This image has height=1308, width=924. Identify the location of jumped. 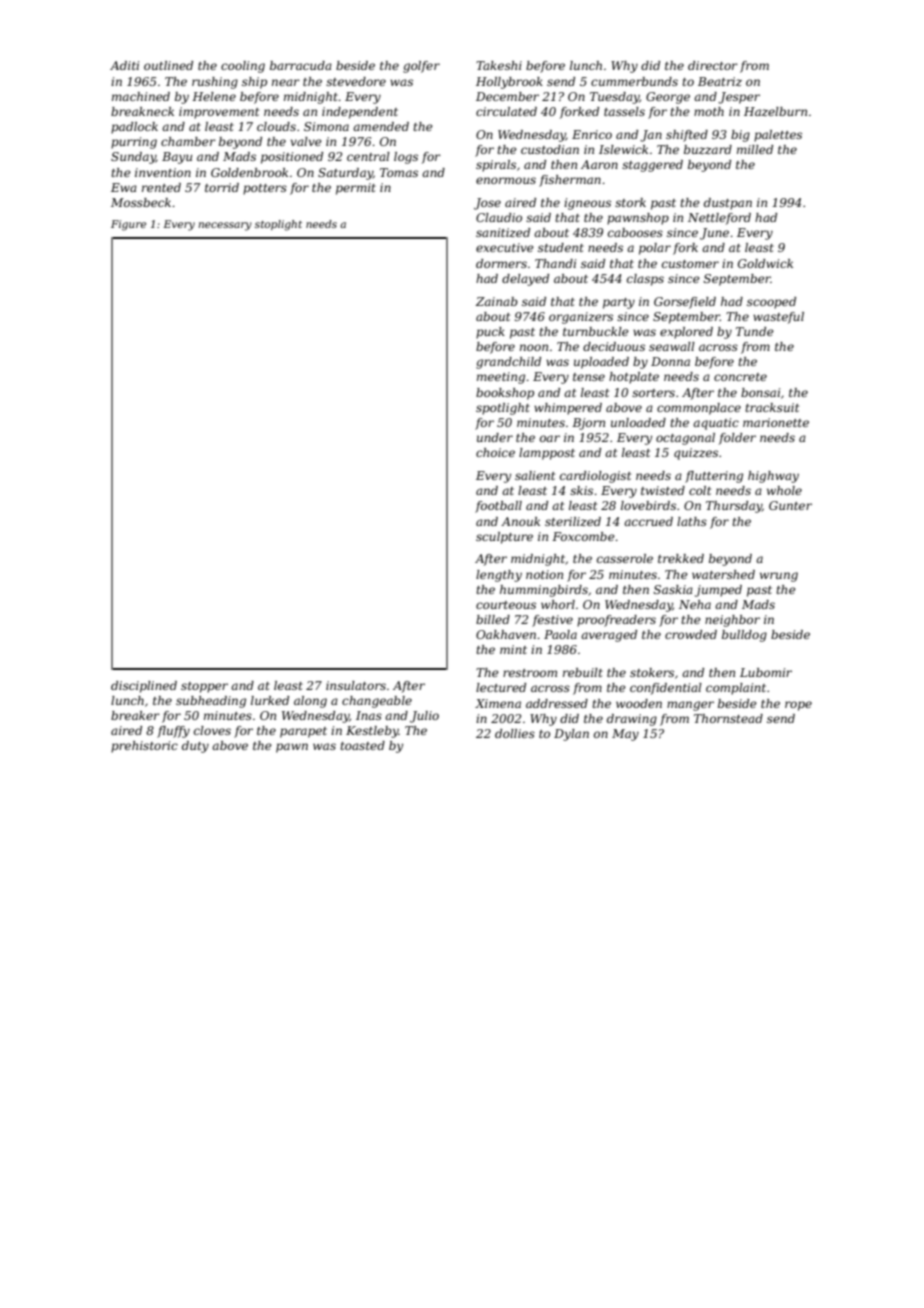
(718, 591).
